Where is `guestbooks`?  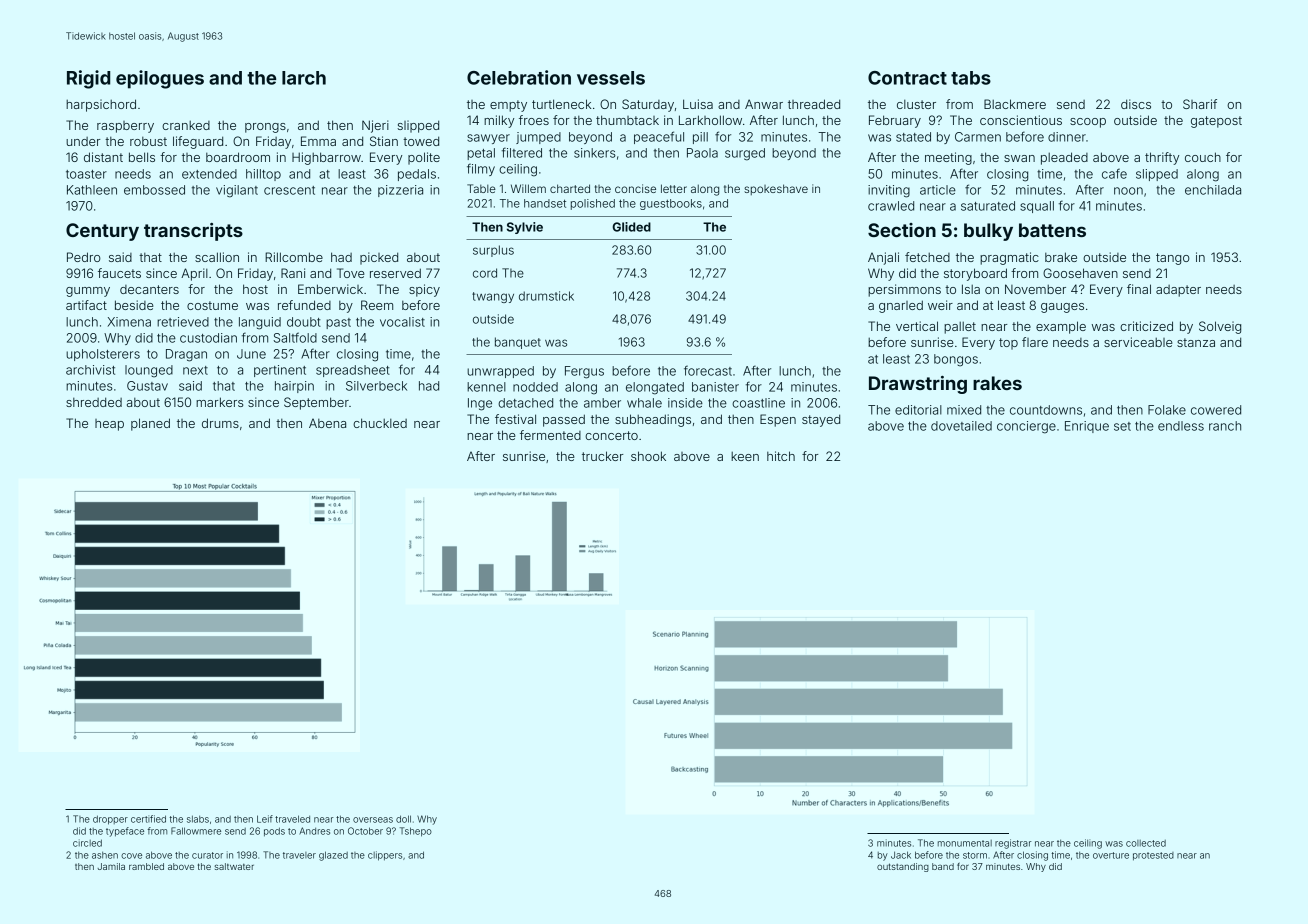
guestbooks is located at coordinates (671, 204).
